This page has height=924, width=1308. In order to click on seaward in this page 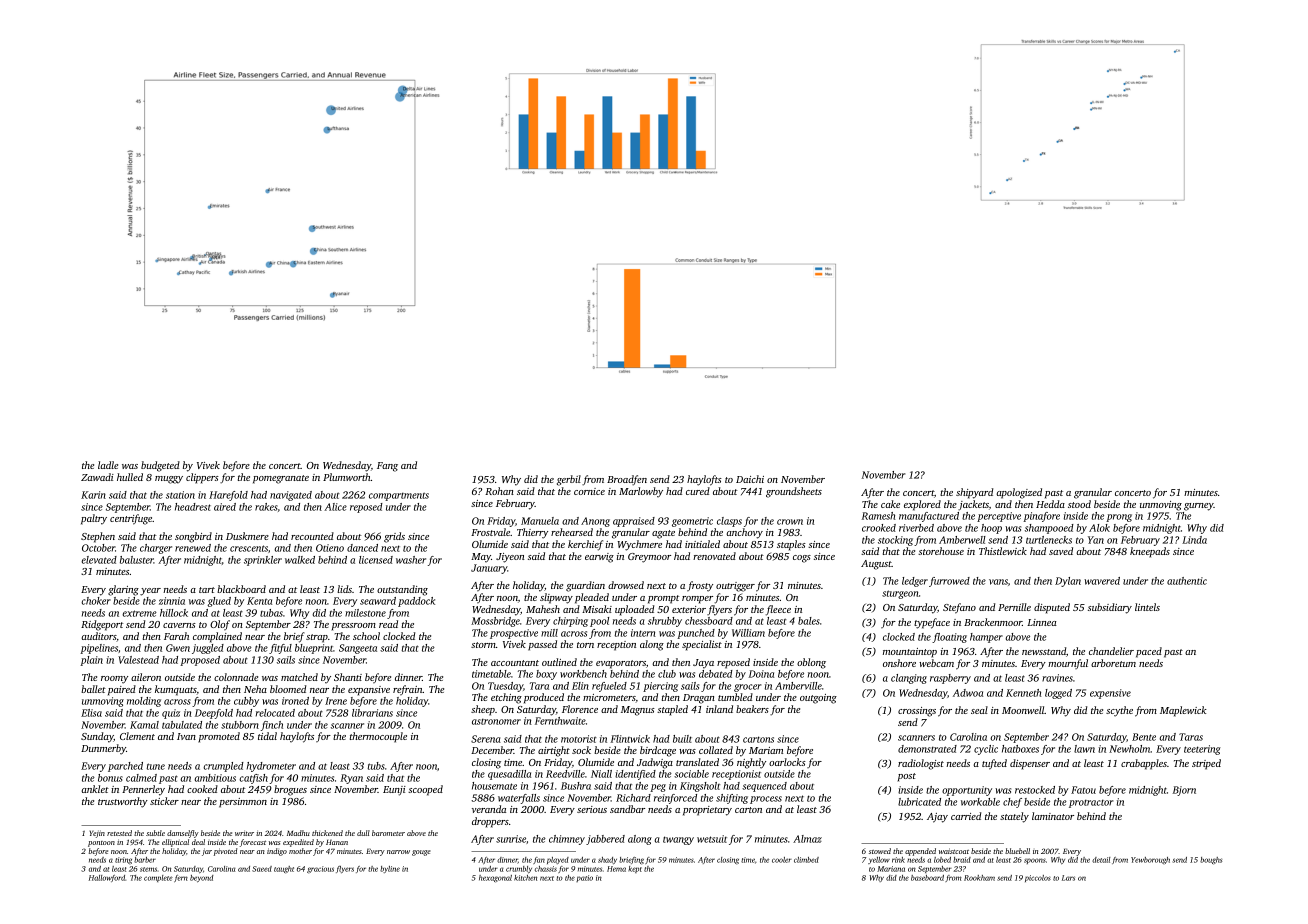, I will do `click(378, 601)`.
